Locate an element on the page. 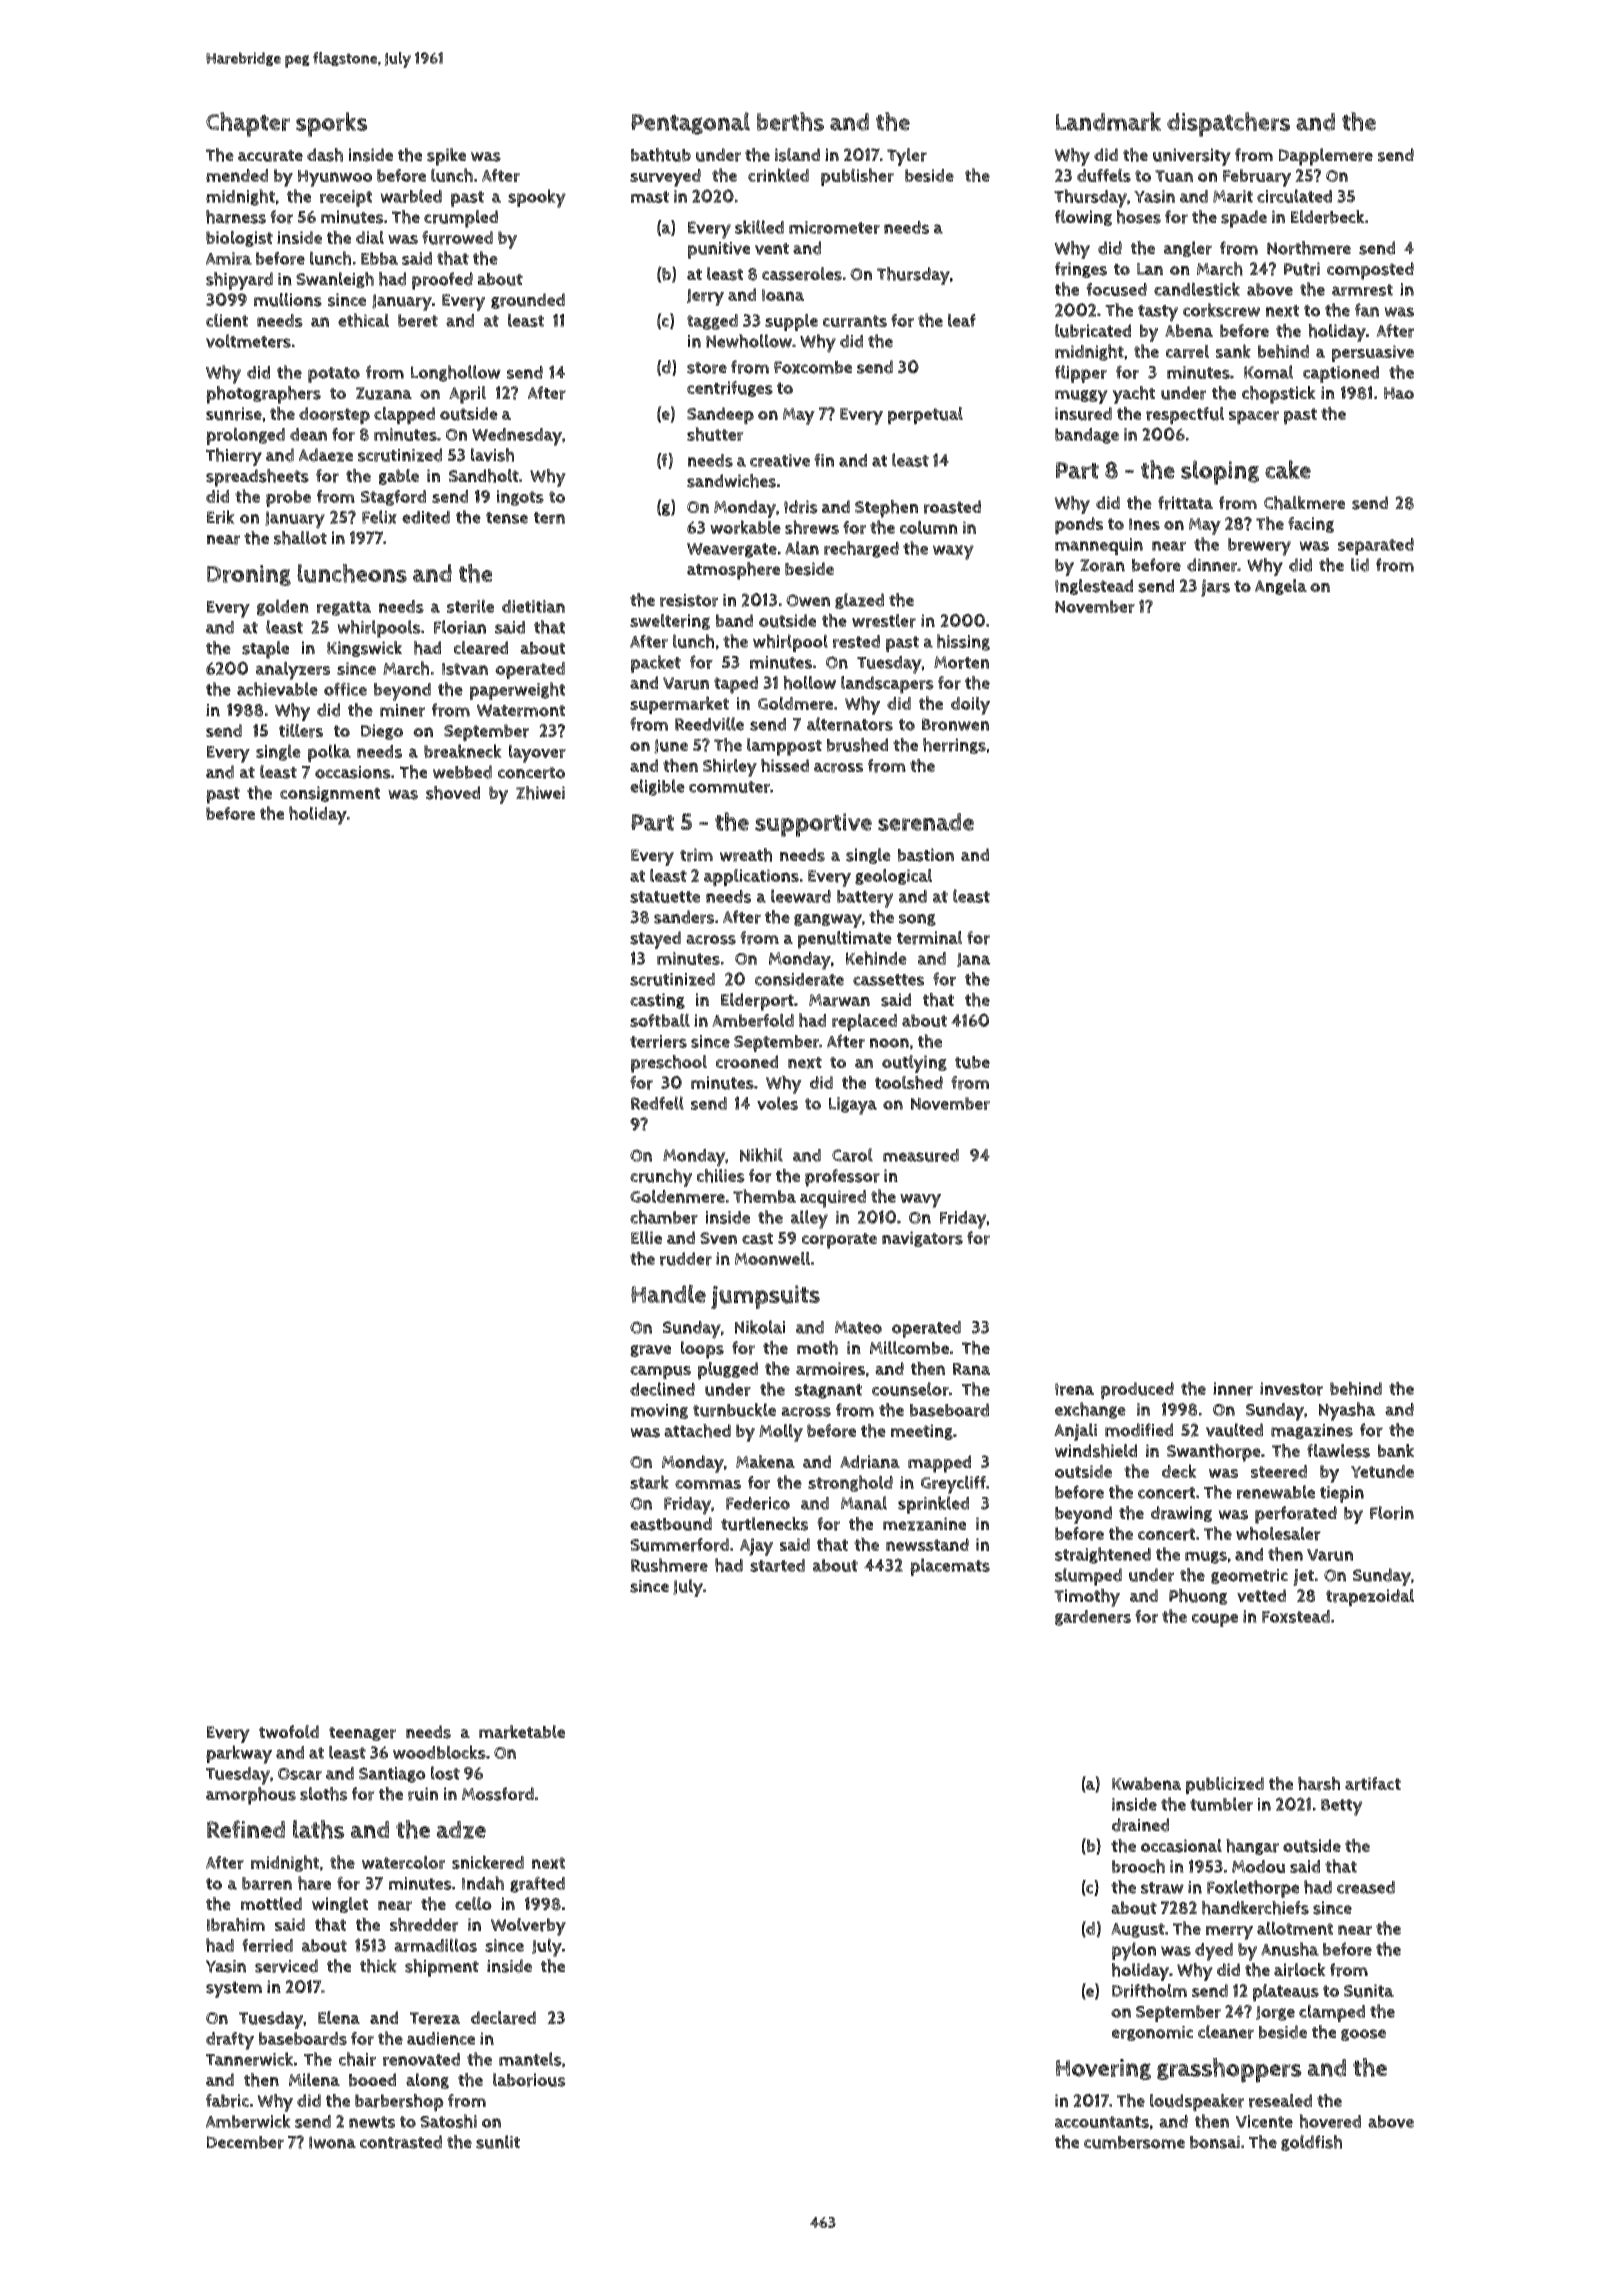  Landmark is located at coordinates (1108, 121).
